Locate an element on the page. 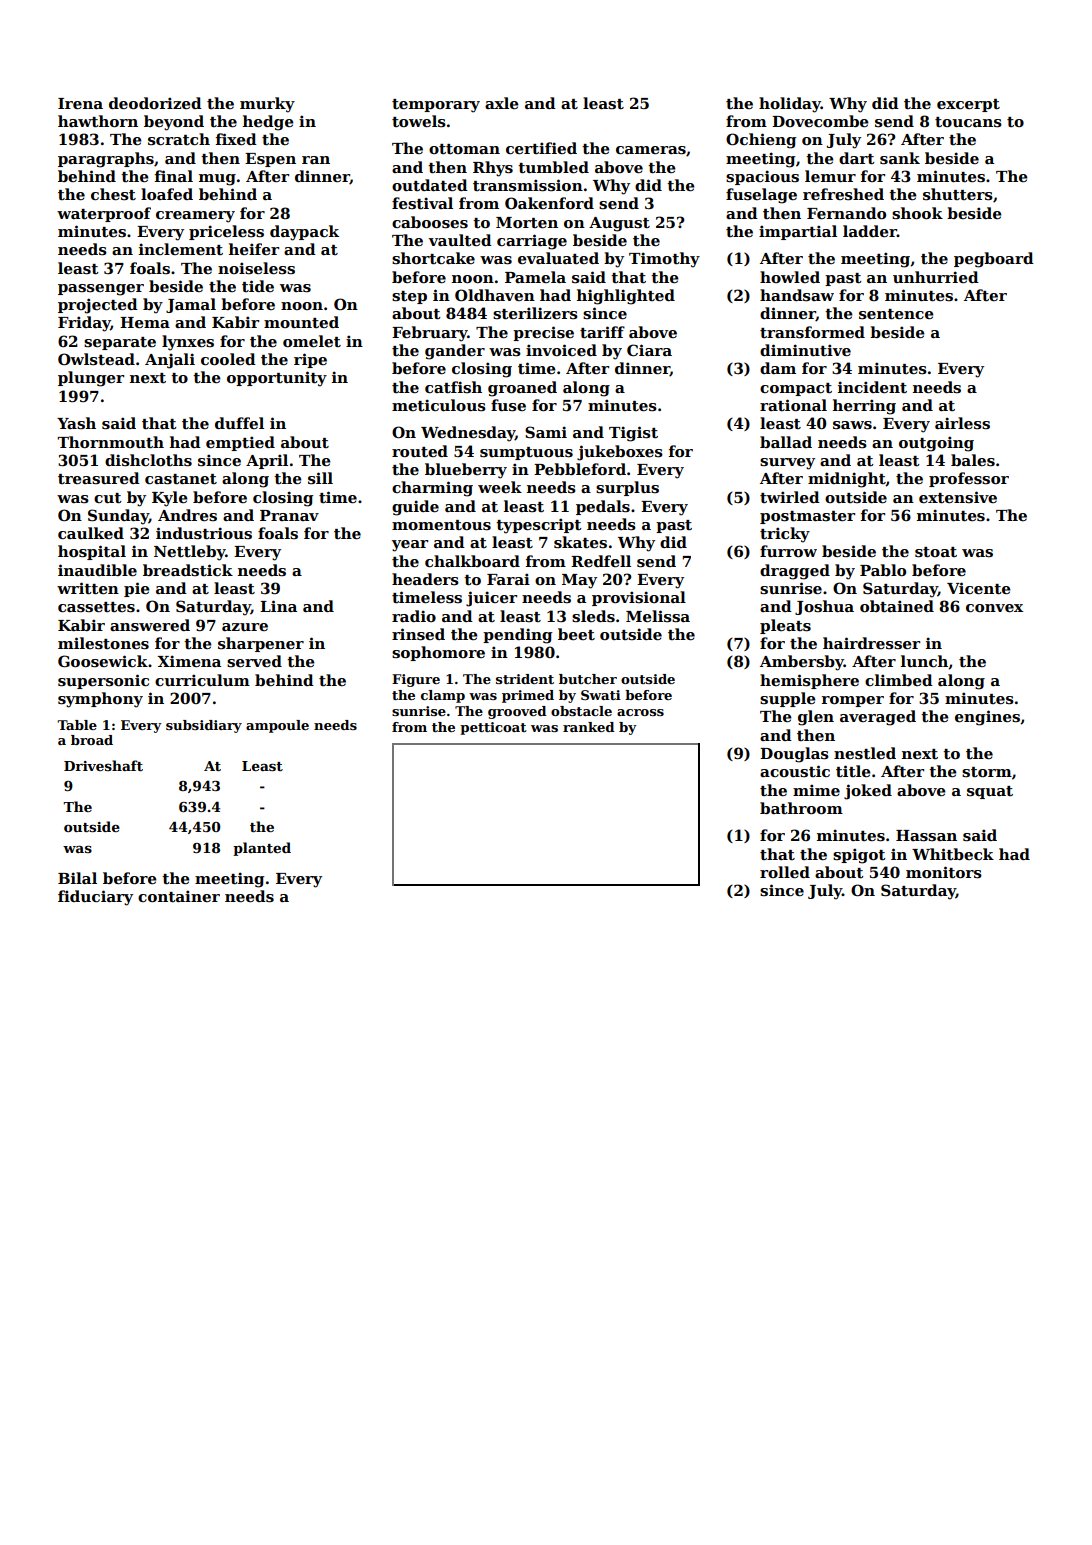 Image resolution: width=1092 pixels, height=1545 pixels. Ximena is located at coordinates (189, 661).
